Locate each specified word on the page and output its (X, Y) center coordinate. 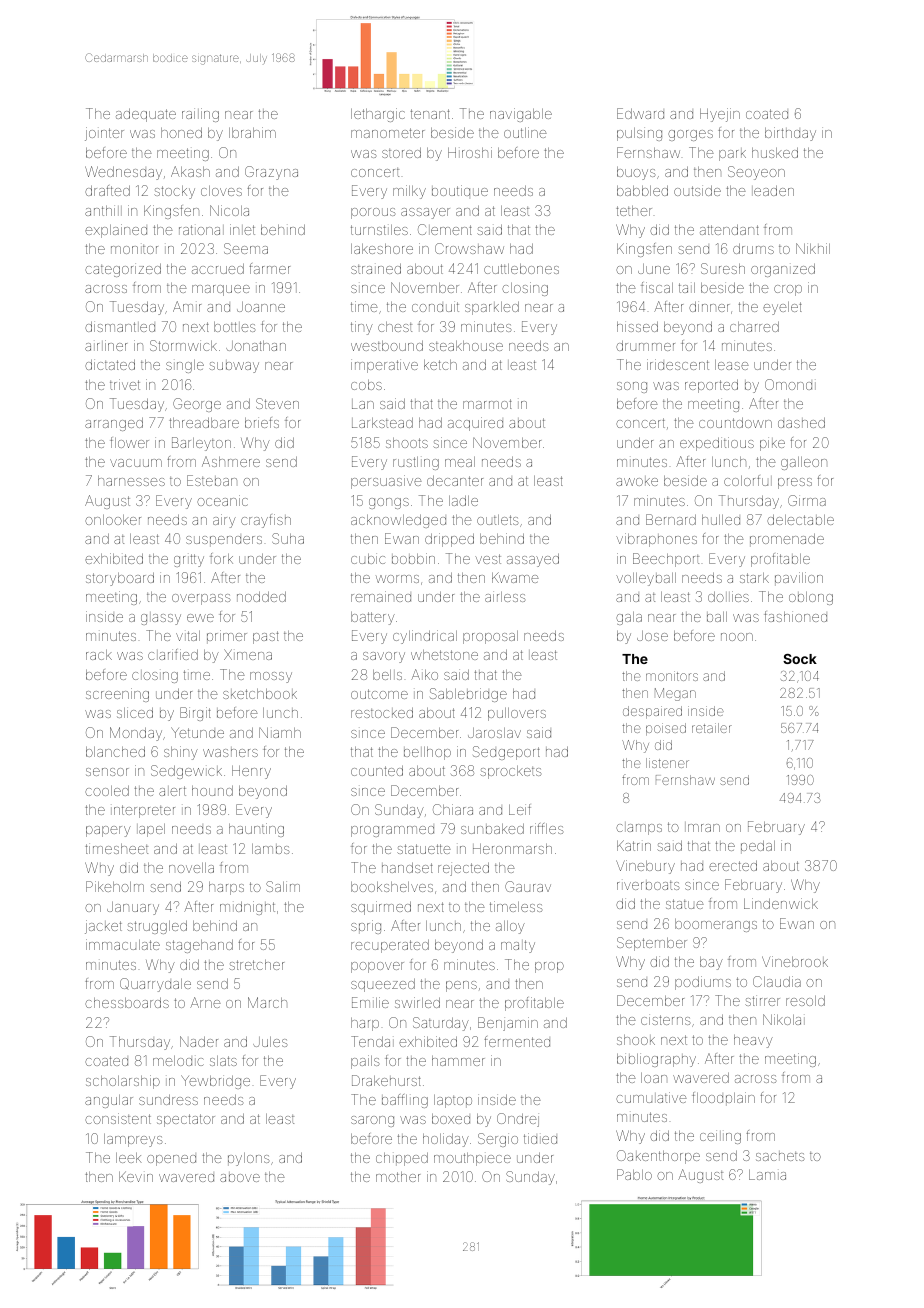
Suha (288, 538)
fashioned (795, 616)
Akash (190, 171)
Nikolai (784, 1019)
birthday (790, 134)
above (240, 1177)
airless (505, 596)
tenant (430, 114)
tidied (540, 1138)
